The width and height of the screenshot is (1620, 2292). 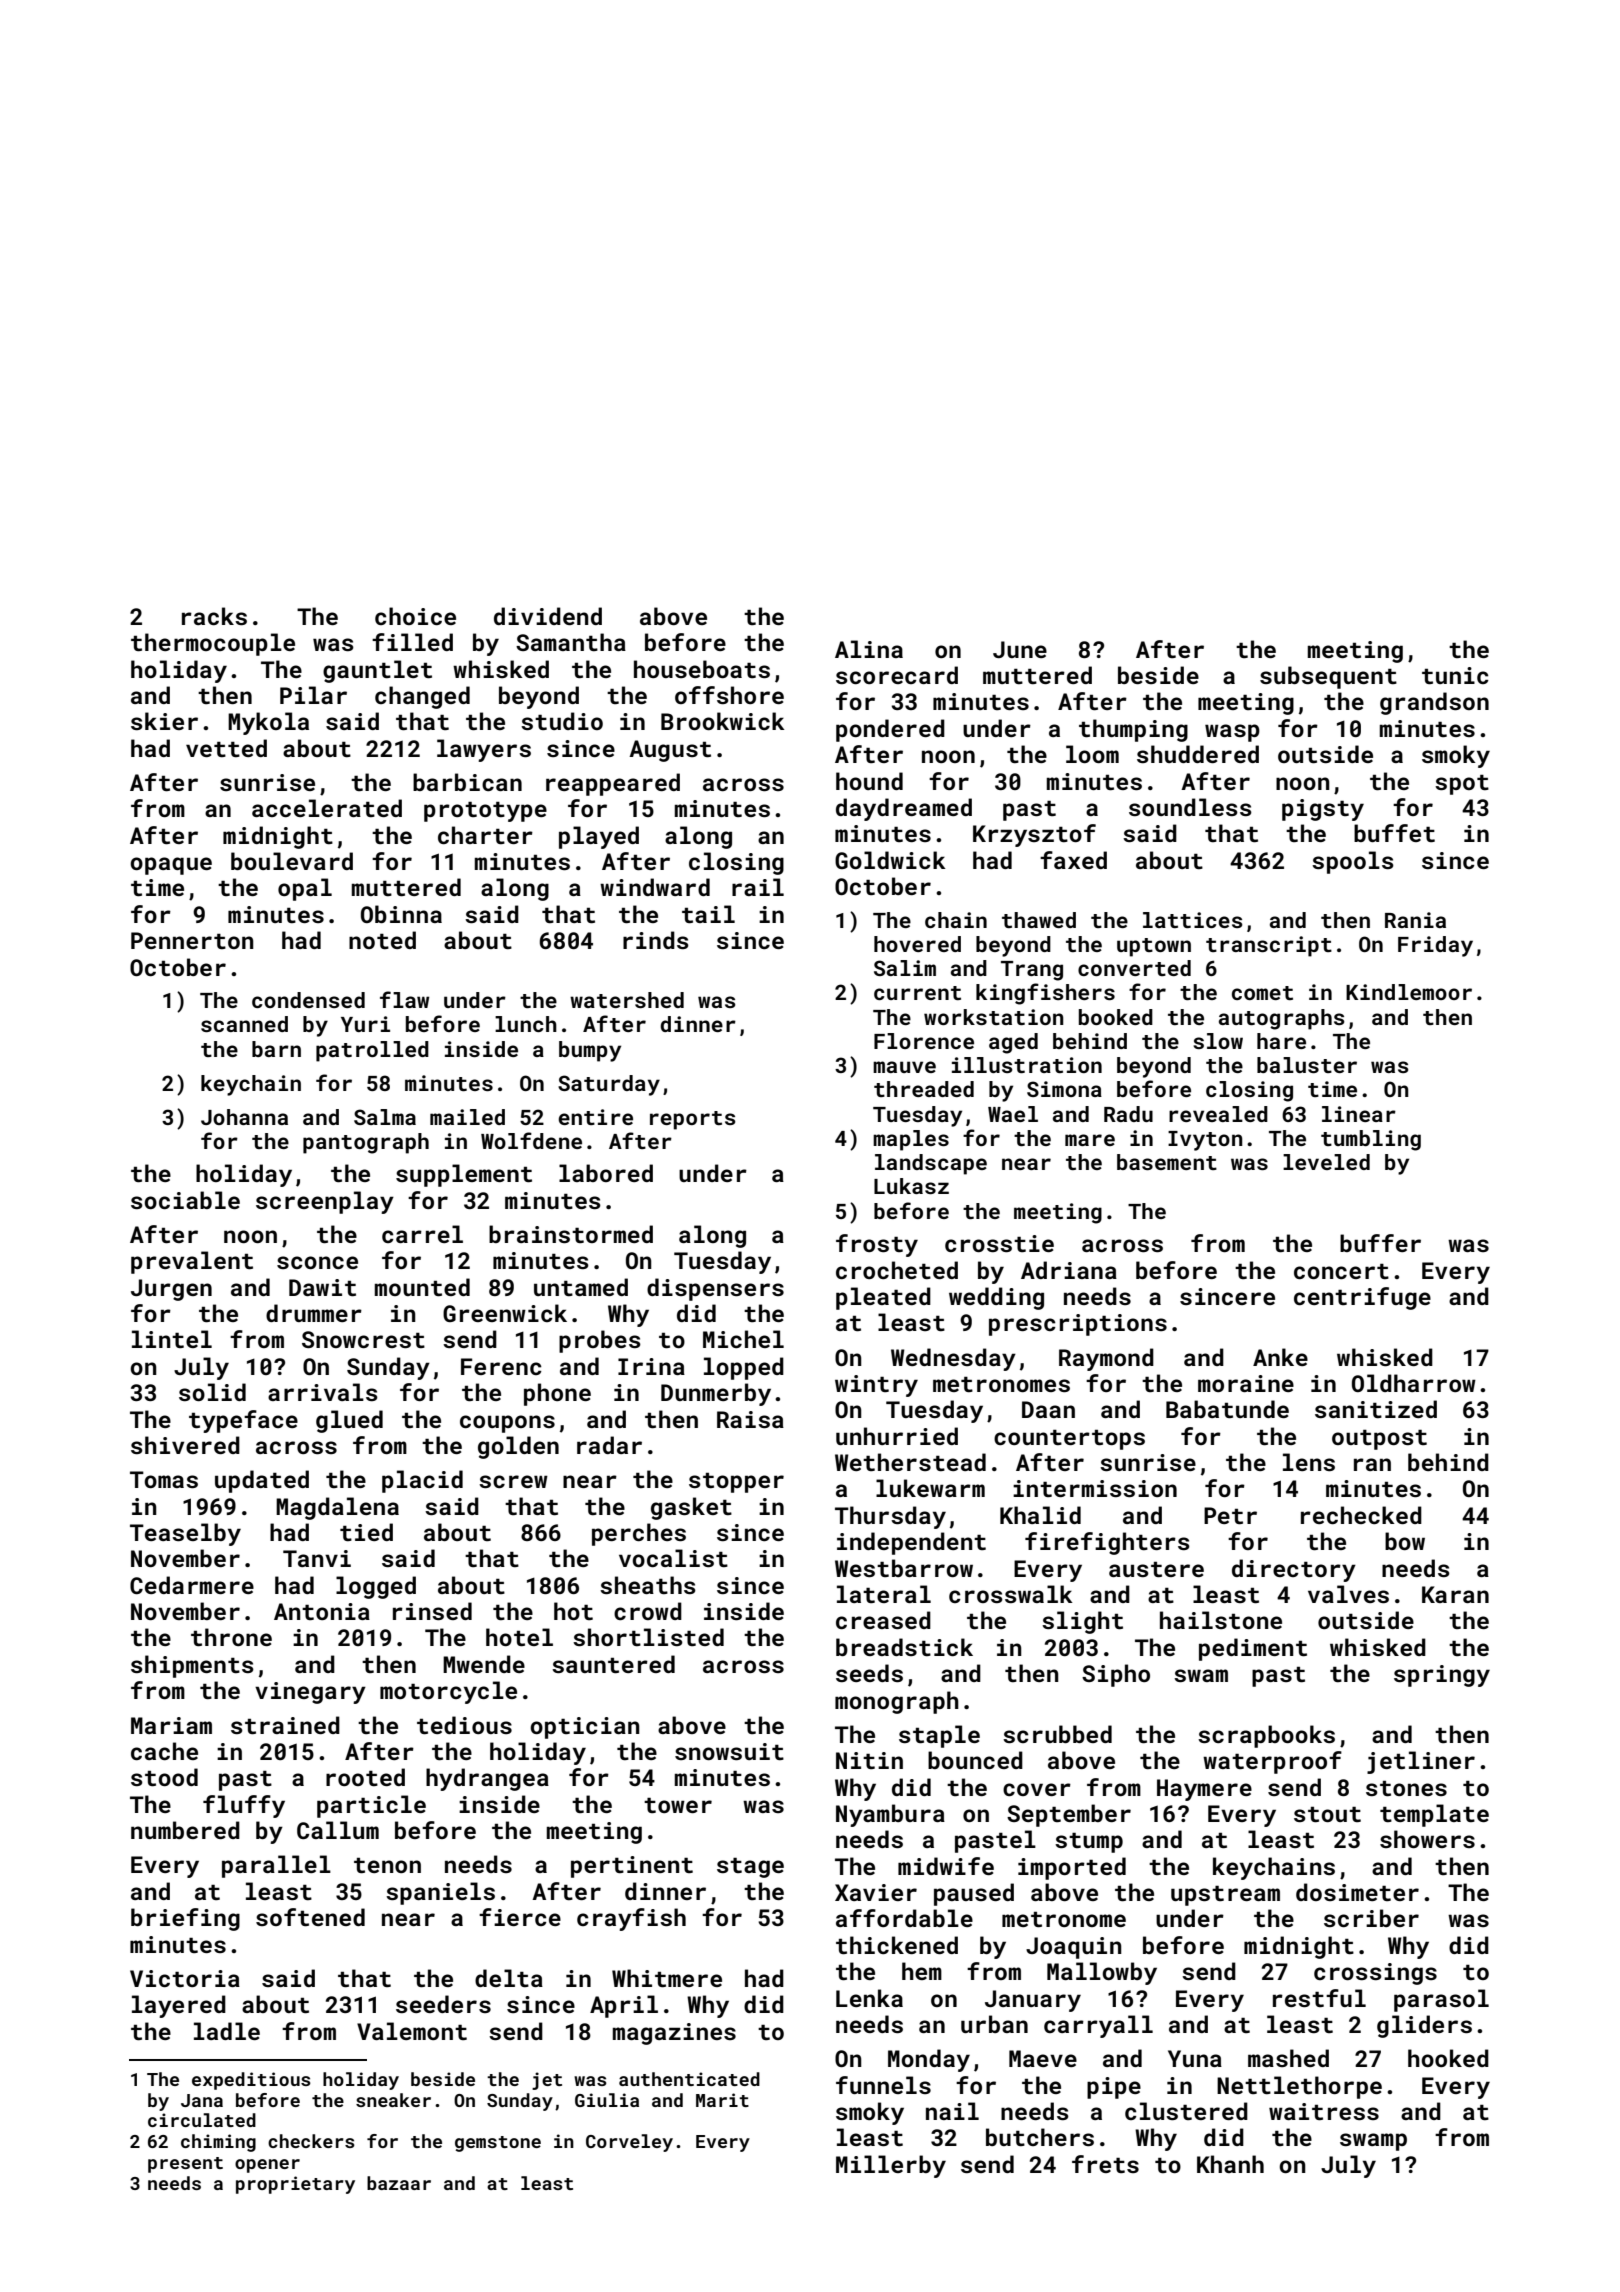 What do you see at coordinates (999, 1243) in the screenshot?
I see `crosstie` at bounding box center [999, 1243].
